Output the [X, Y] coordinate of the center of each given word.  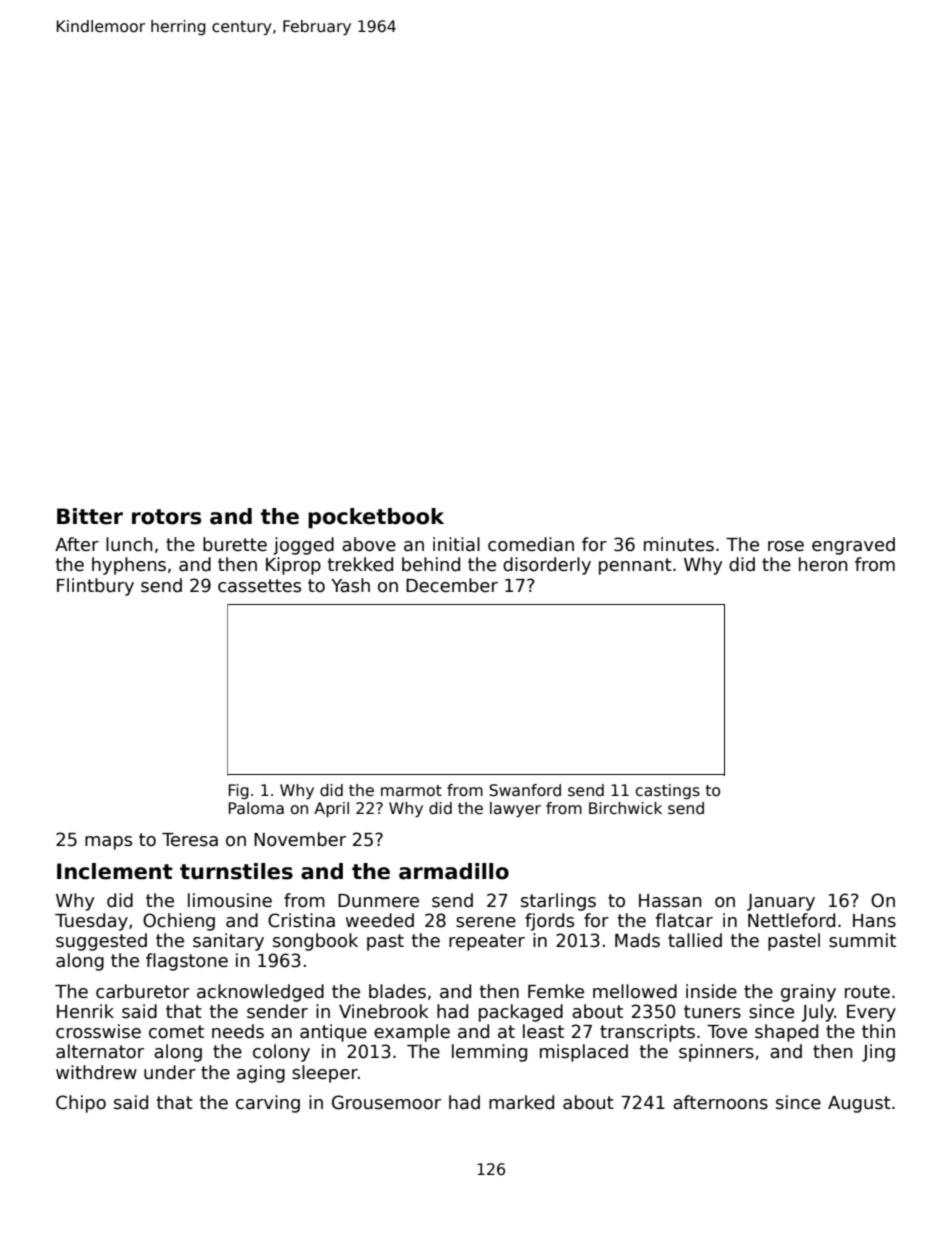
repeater [487, 942]
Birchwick [625, 808]
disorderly [547, 566]
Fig [239, 791]
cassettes [259, 586]
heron [823, 564]
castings [668, 791]
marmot [411, 790]
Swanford [525, 790]
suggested [101, 942]
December [452, 585]
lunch [129, 544]
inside [711, 991]
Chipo [81, 1104]
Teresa [190, 840]
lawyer [515, 809]
